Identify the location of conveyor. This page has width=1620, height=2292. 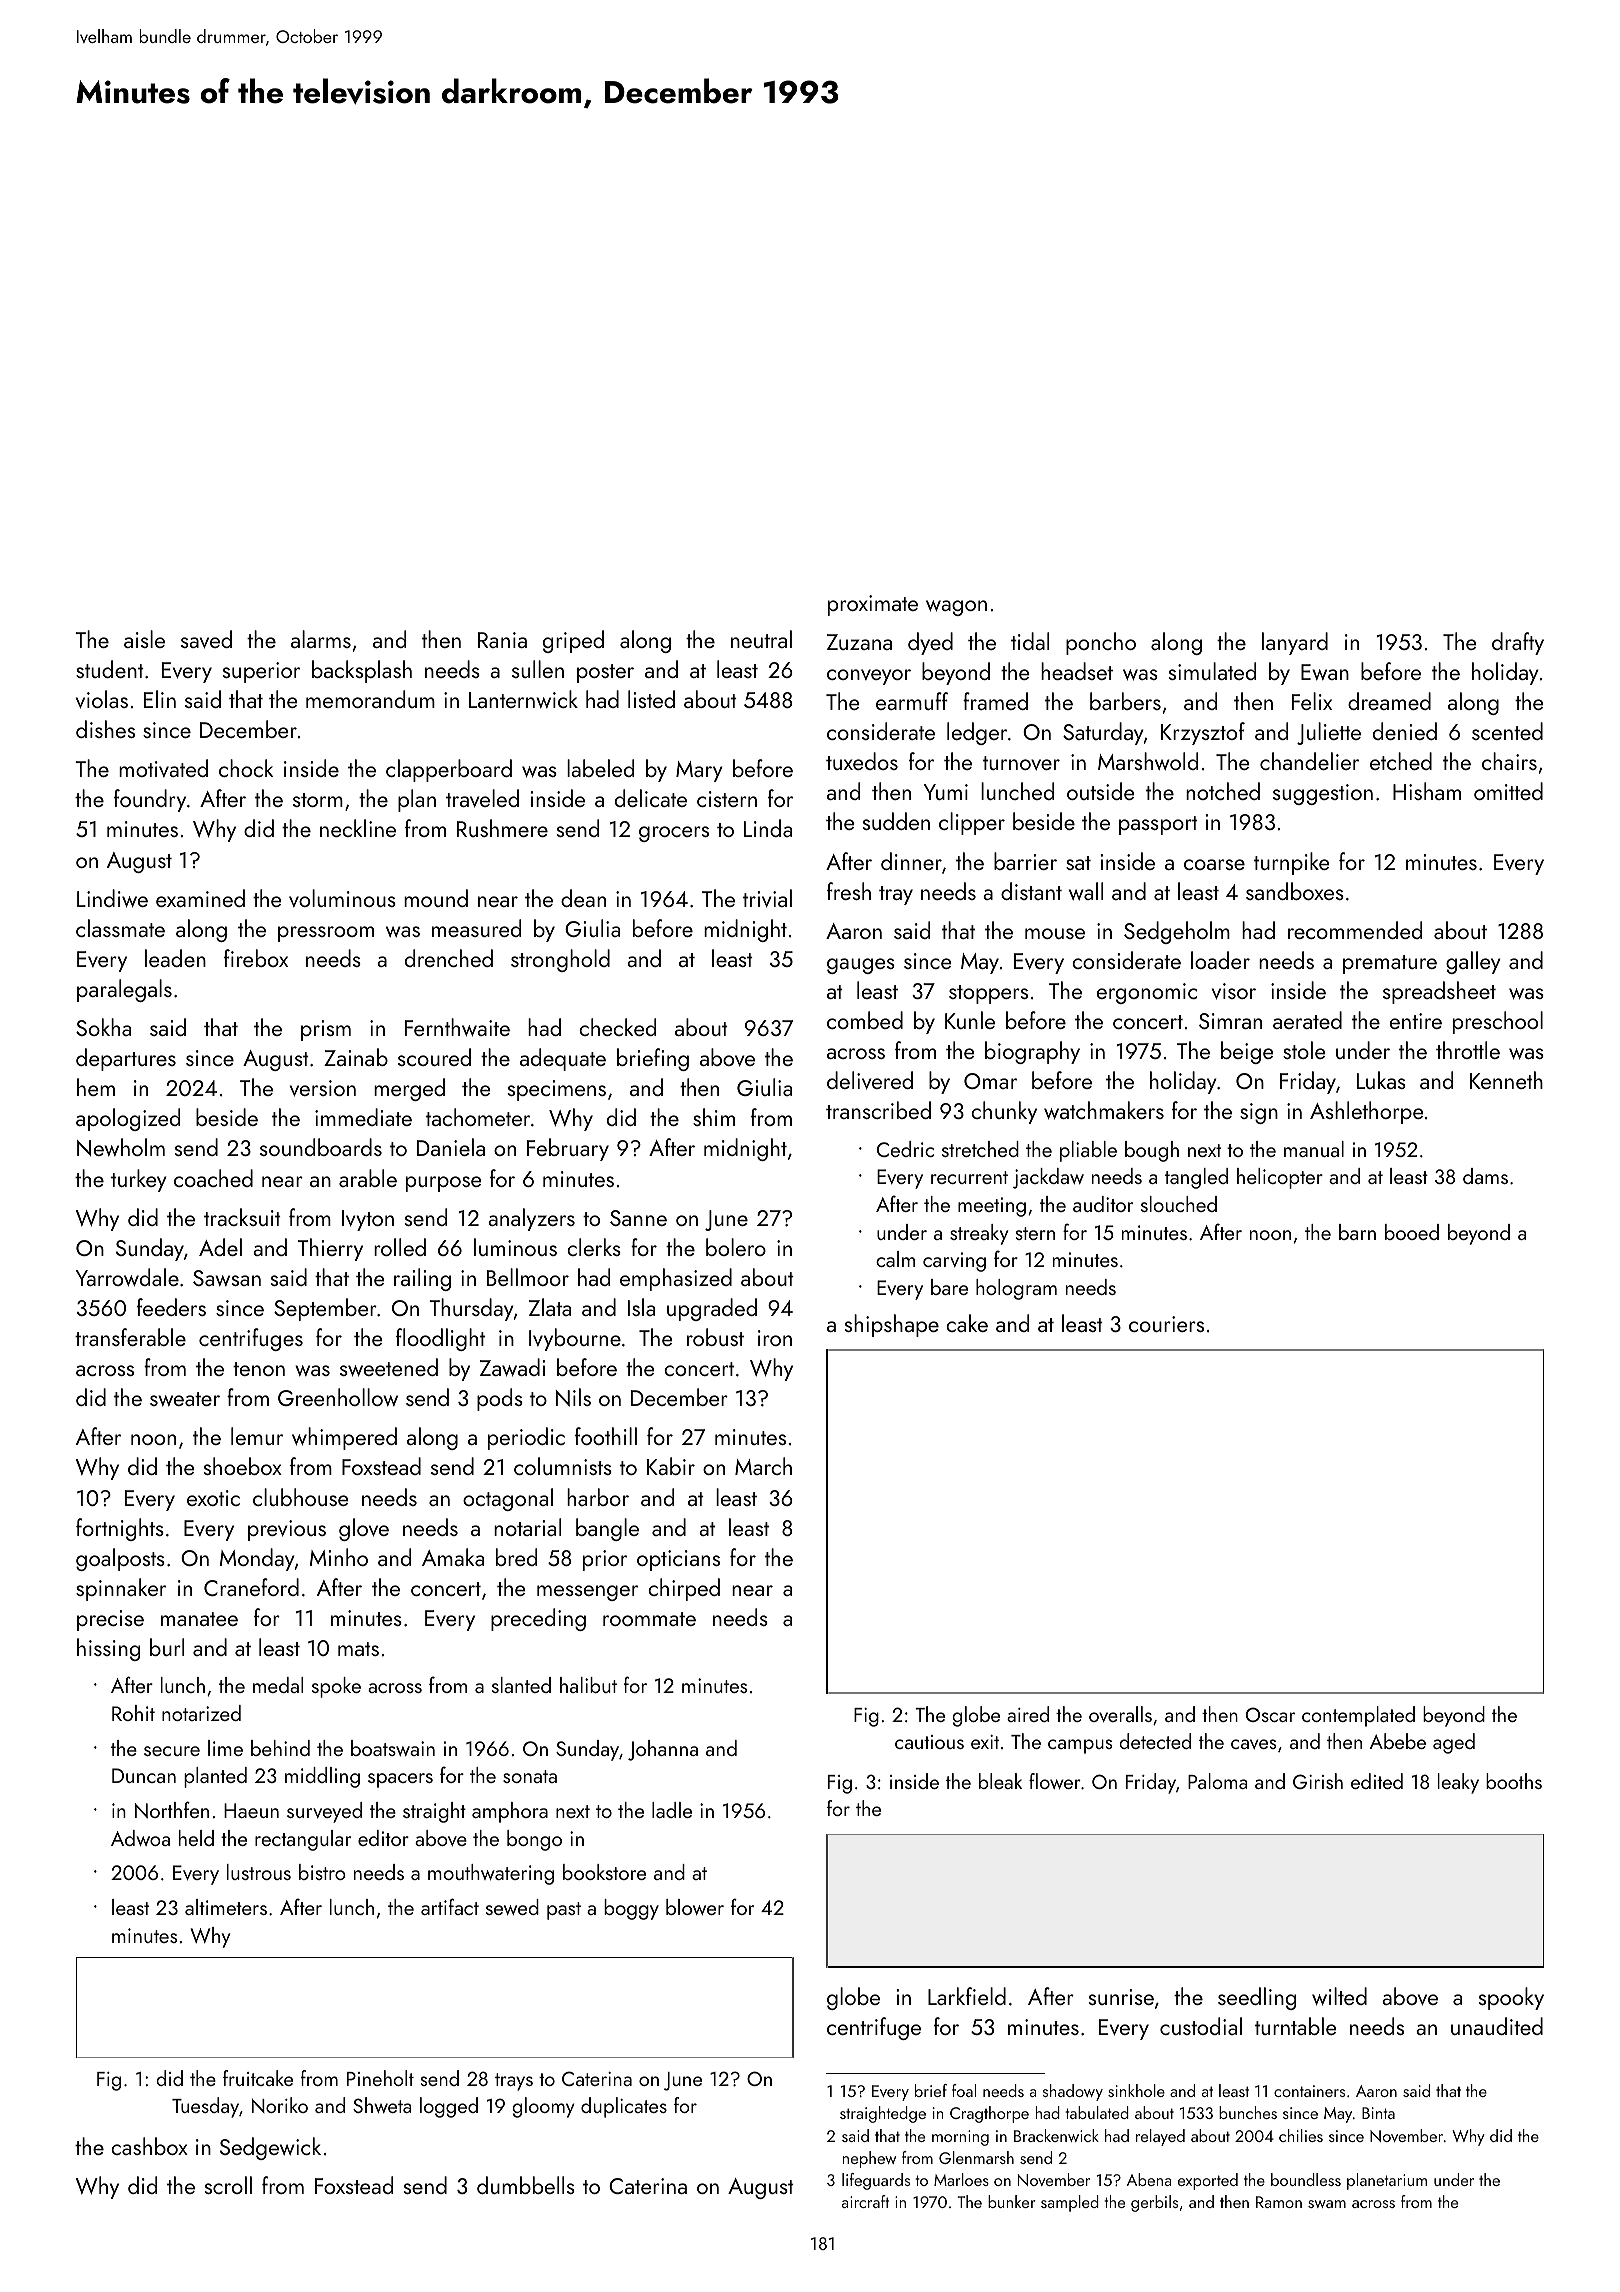
(869, 677).
